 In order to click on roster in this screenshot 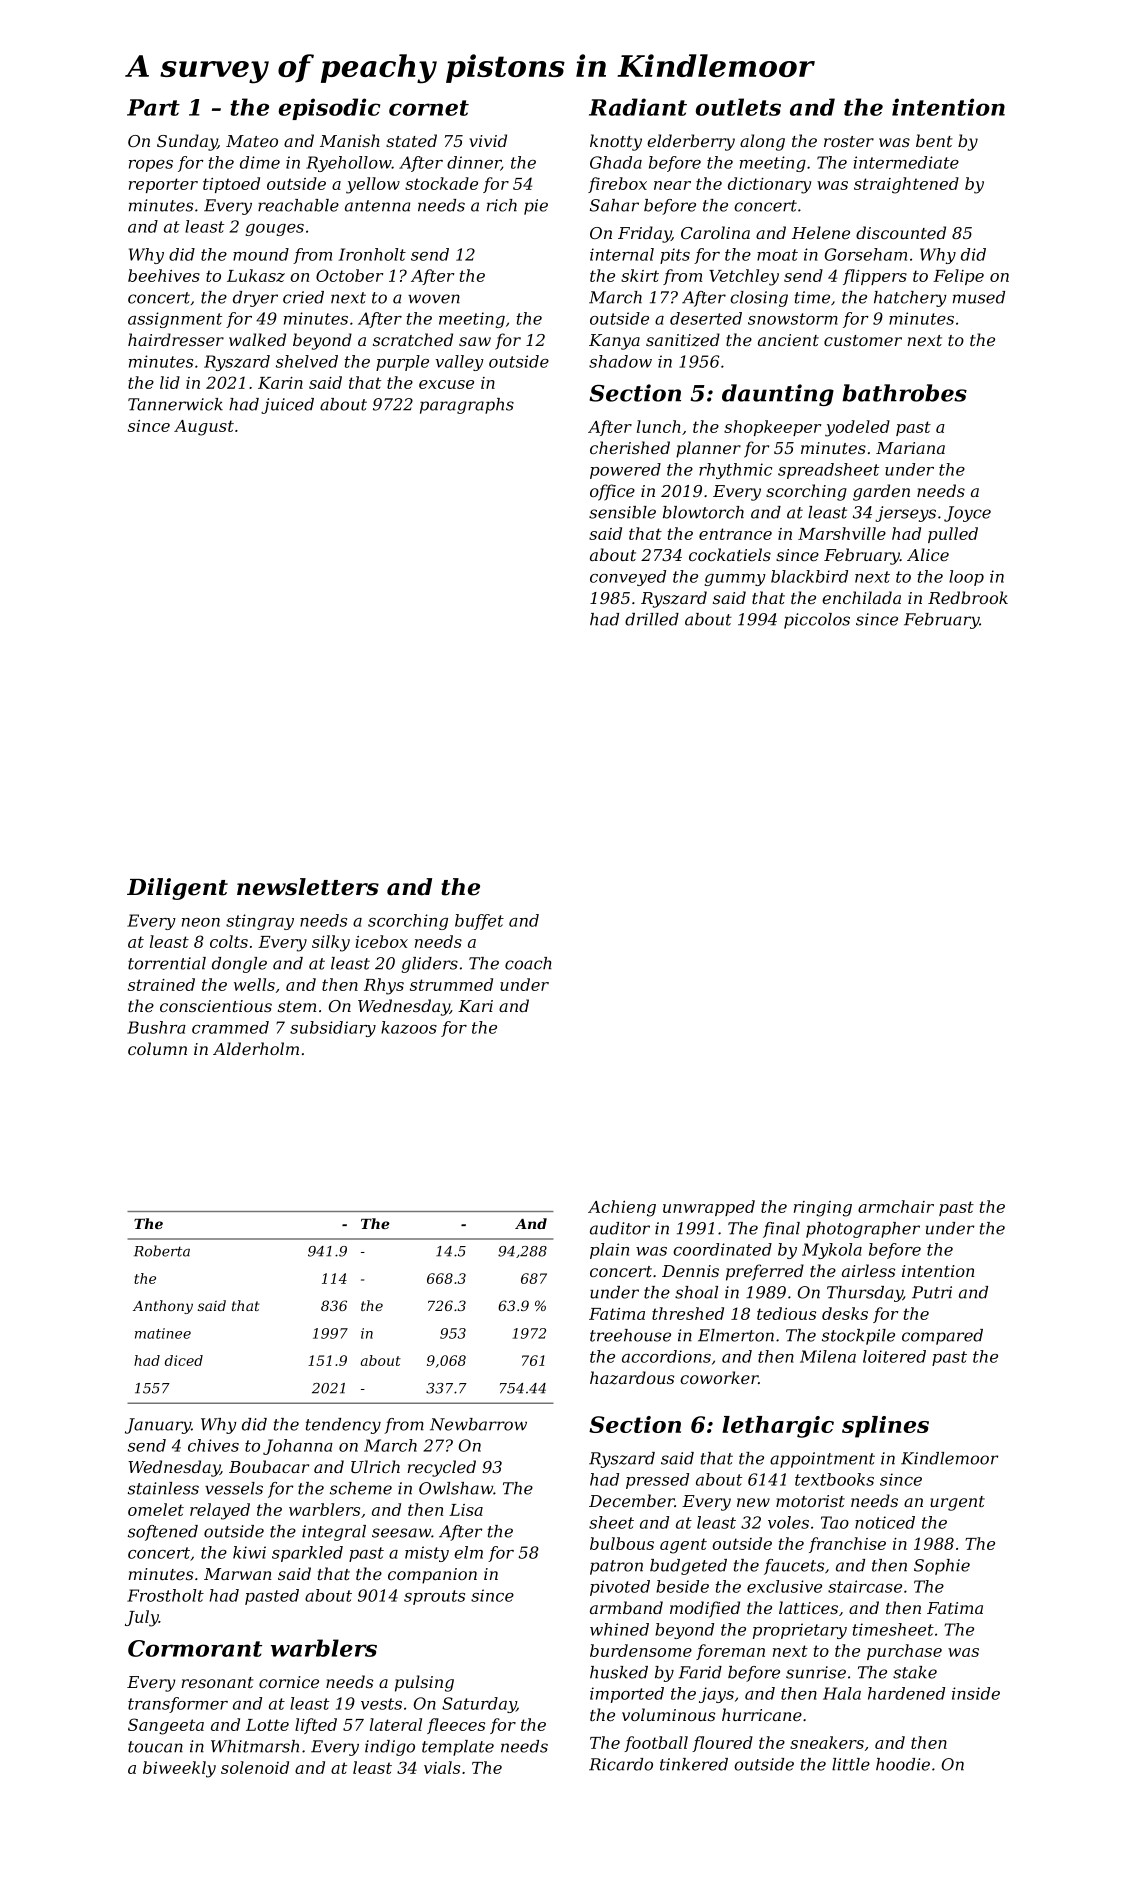, I will do `click(849, 141)`.
